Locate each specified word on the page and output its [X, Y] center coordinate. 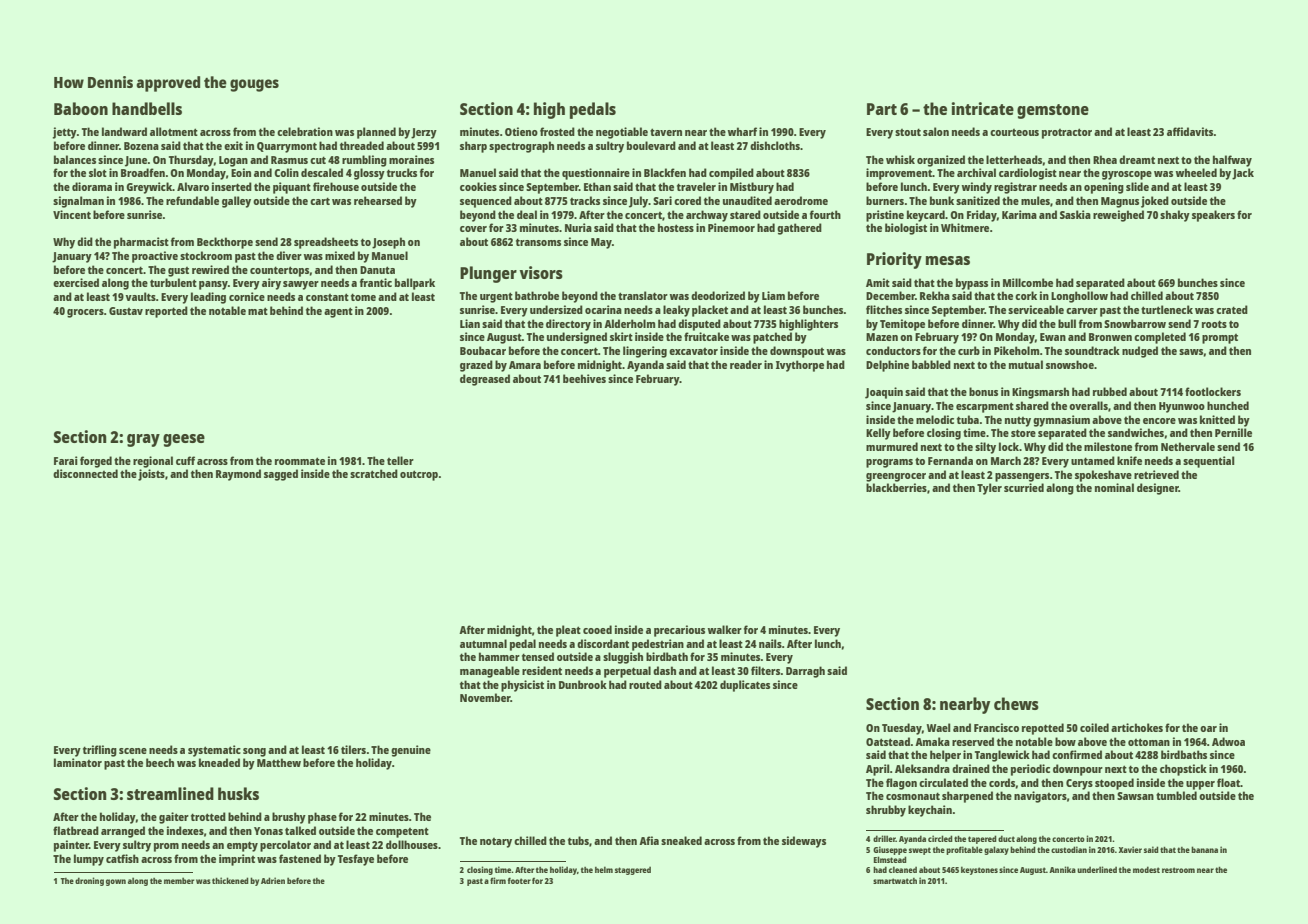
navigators [1040, 797]
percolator [285, 846]
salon [936, 131]
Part [882, 109]
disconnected [85, 473]
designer [1158, 489]
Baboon [81, 108]
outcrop [419, 475]
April [878, 770]
